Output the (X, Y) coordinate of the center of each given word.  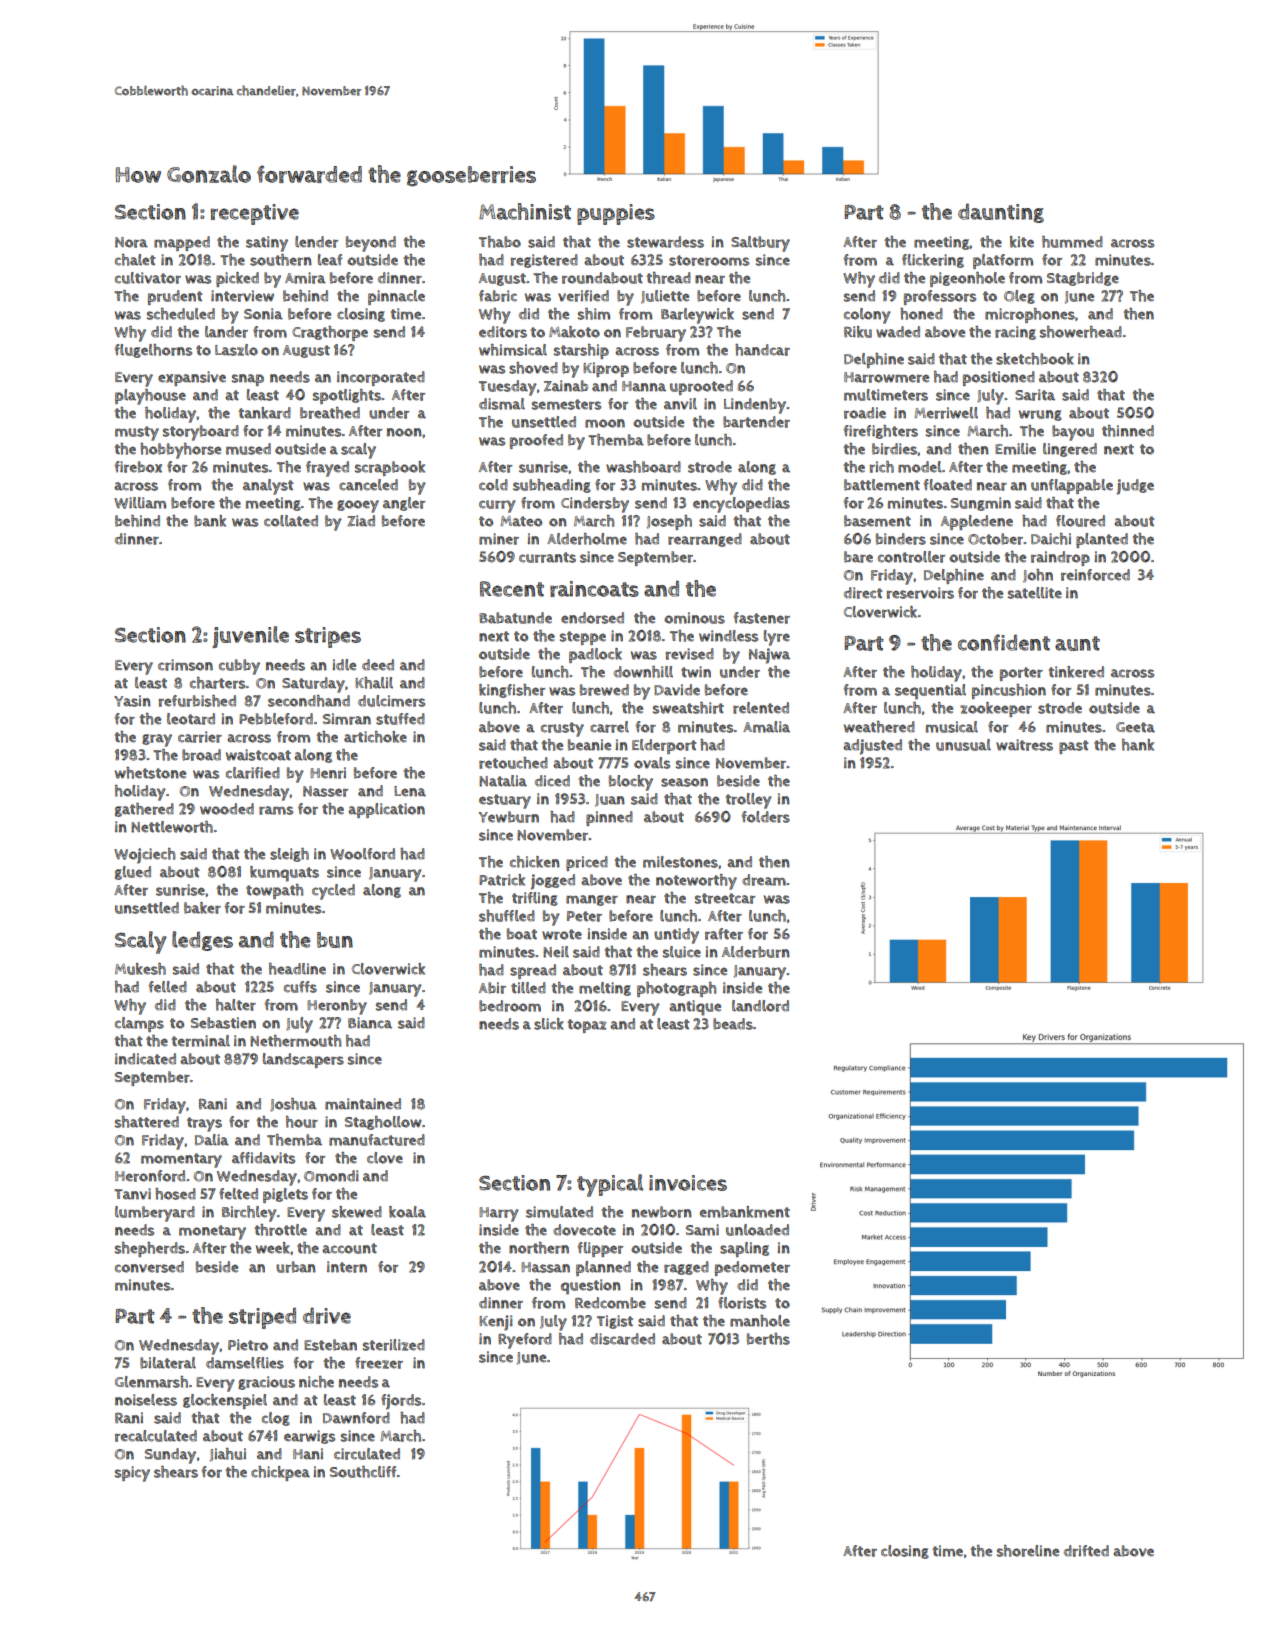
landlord (760, 1006)
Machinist (525, 211)
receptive (255, 214)
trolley (749, 801)
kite (1022, 242)
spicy (132, 1474)
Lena (410, 791)
